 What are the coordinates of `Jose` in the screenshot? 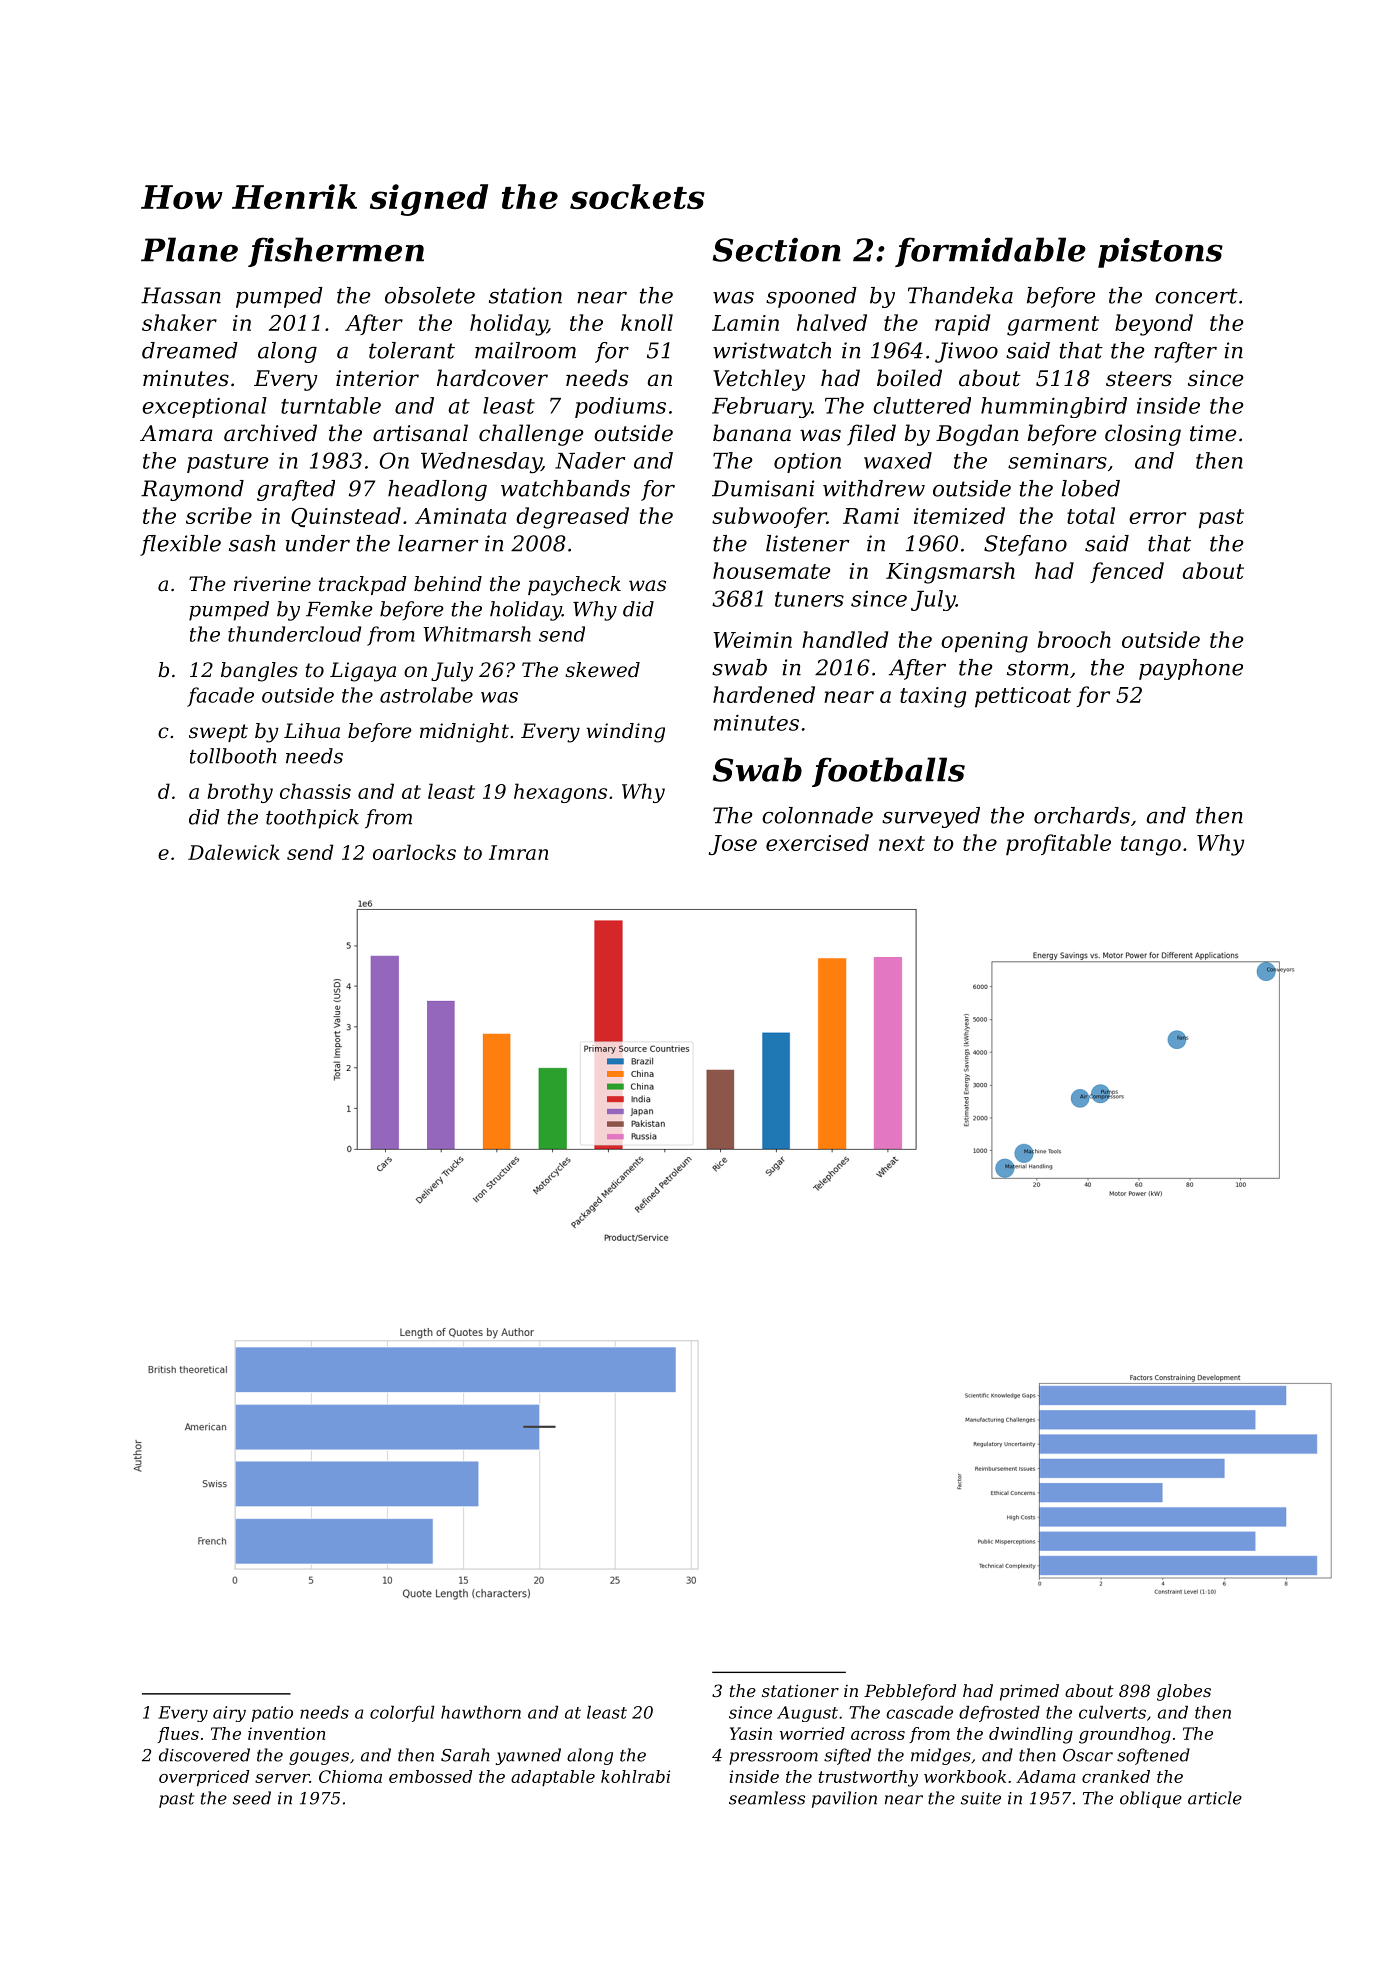 It's located at (733, 845).
